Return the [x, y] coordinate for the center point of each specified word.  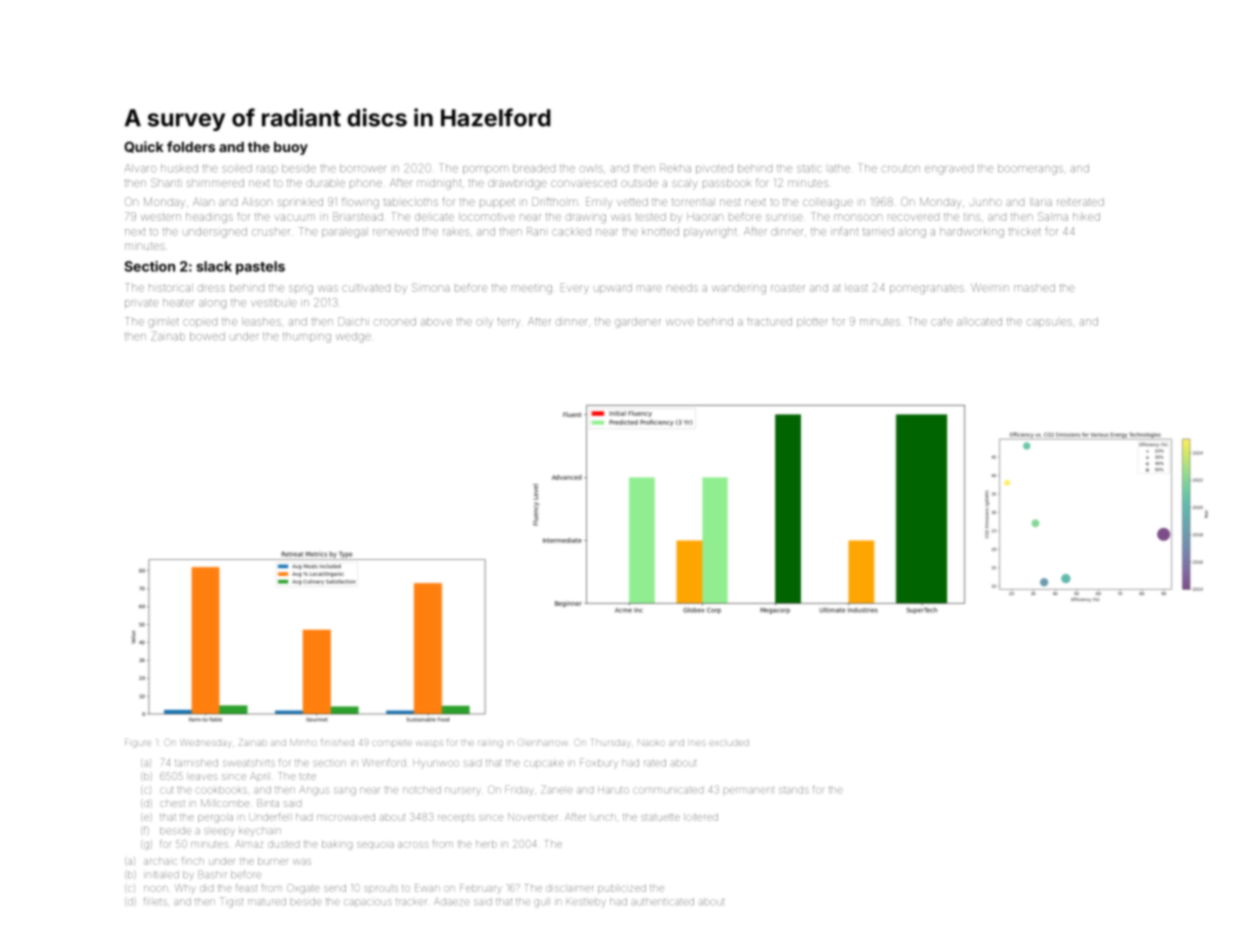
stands [794, 790]
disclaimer [569, 888]
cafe [942, 322]
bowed [207, 336]
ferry [508, 322]
